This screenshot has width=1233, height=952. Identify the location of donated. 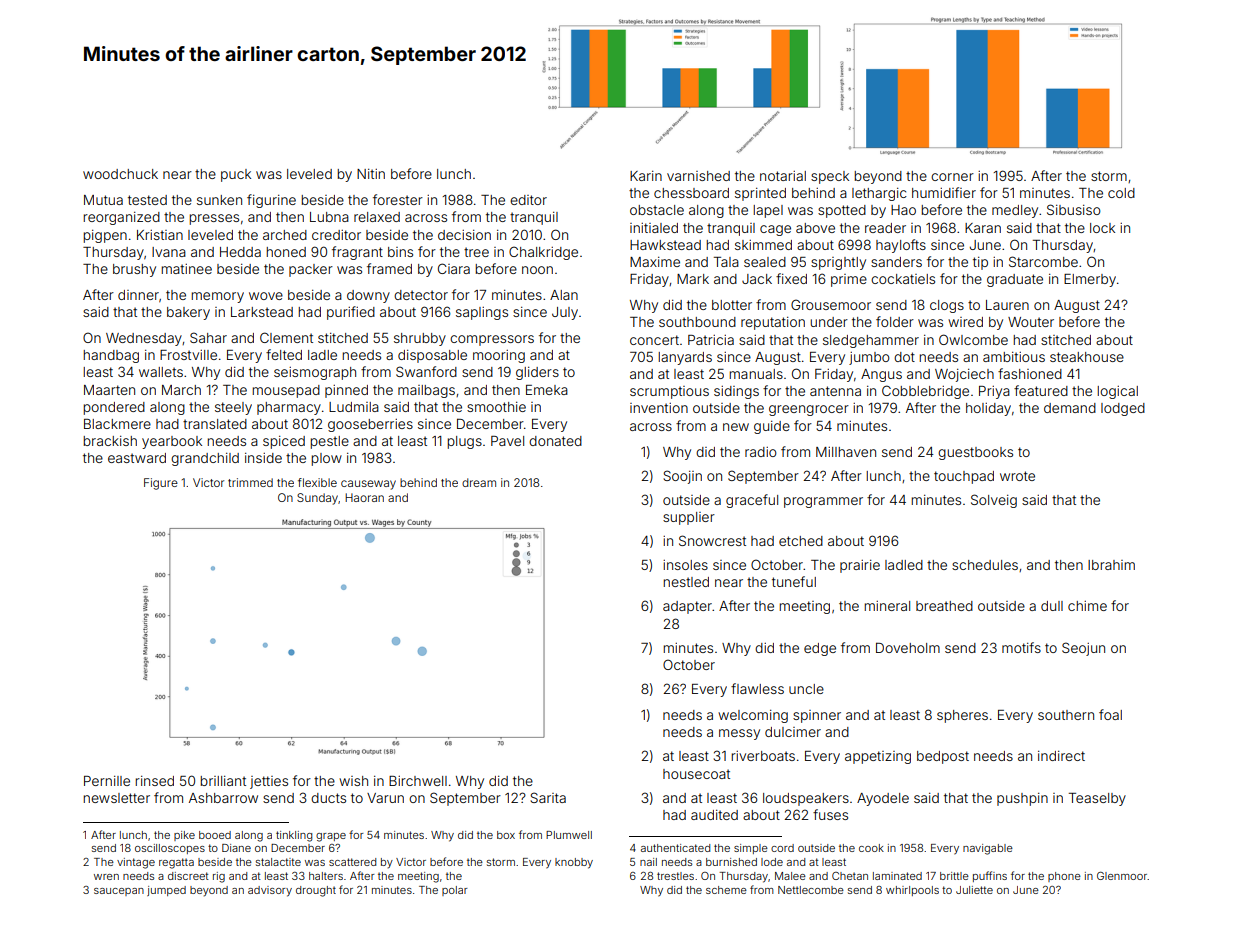
(555, 441).
